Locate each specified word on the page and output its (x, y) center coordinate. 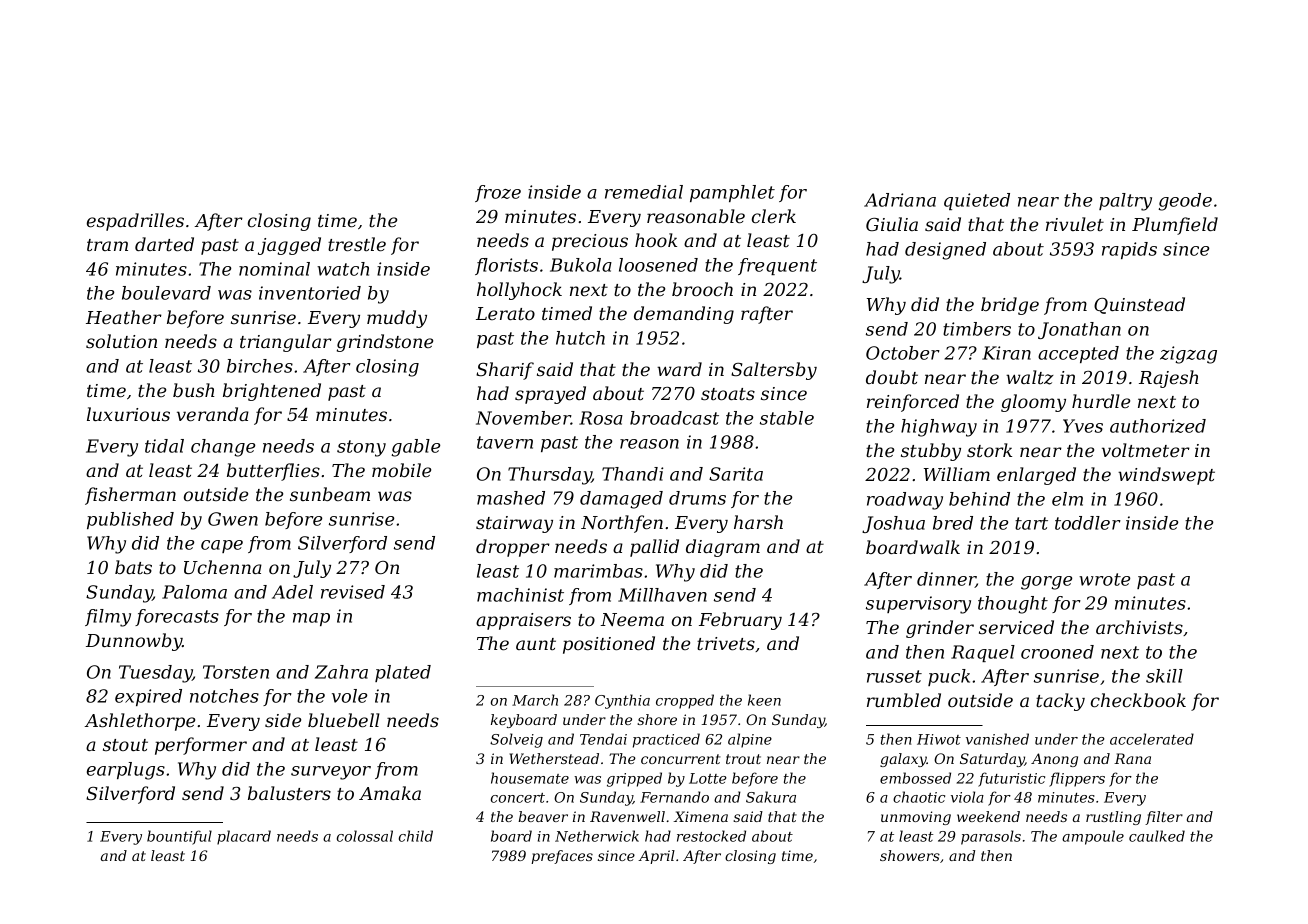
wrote (1104, 579)
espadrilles (135, 222)
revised (353, 592)
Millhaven (662, 595)
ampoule (1093, 837)
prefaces (562, 857)
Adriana (900, 200)
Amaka (390, 793)
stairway (514, 524)
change (223, 448)
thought (1013, 605)
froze (498, 193)
